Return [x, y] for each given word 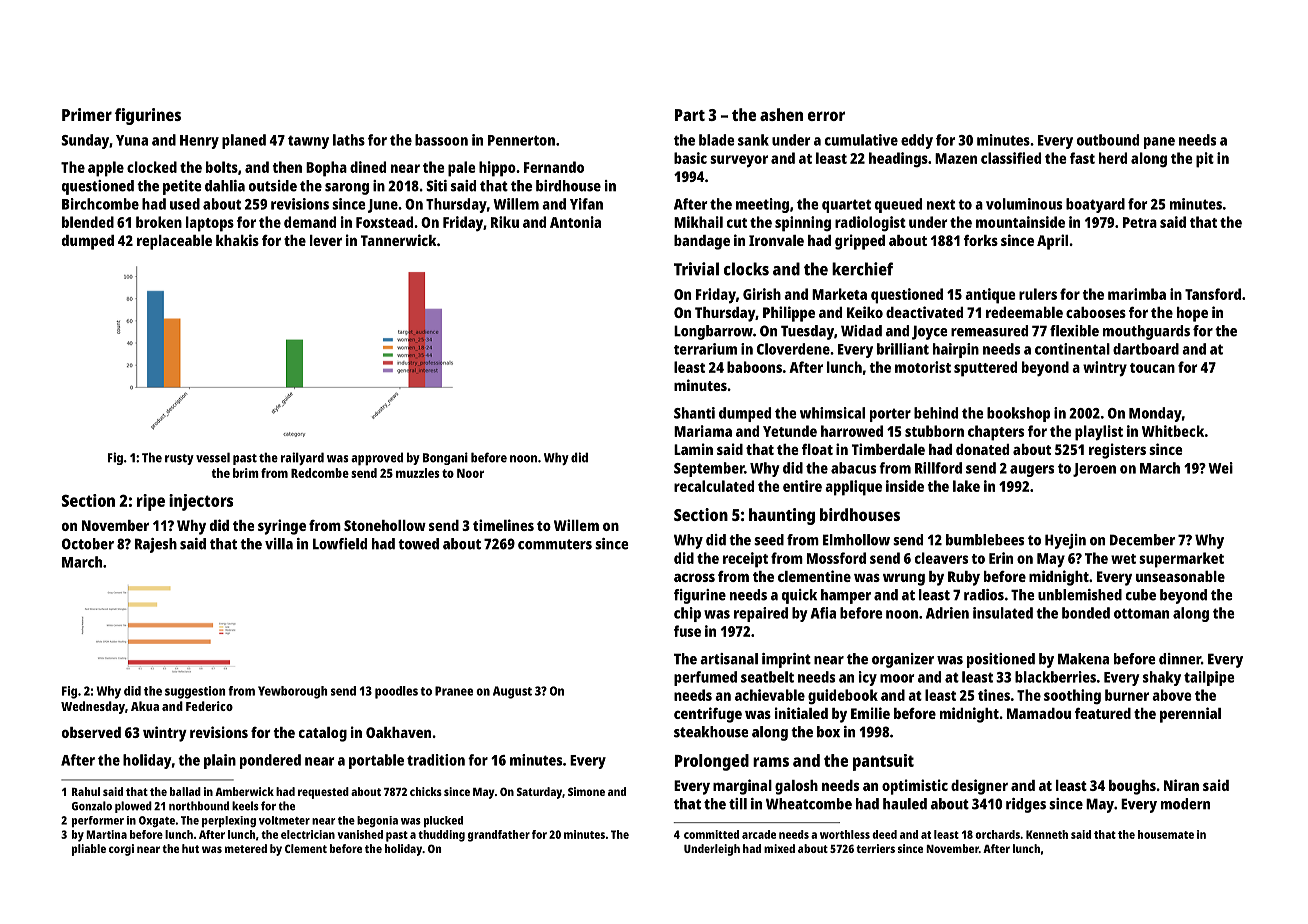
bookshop [1018, 414]
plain [220, 761]
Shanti [694, 413]
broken [159, 222]
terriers [875, 848]
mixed [779, 848]
